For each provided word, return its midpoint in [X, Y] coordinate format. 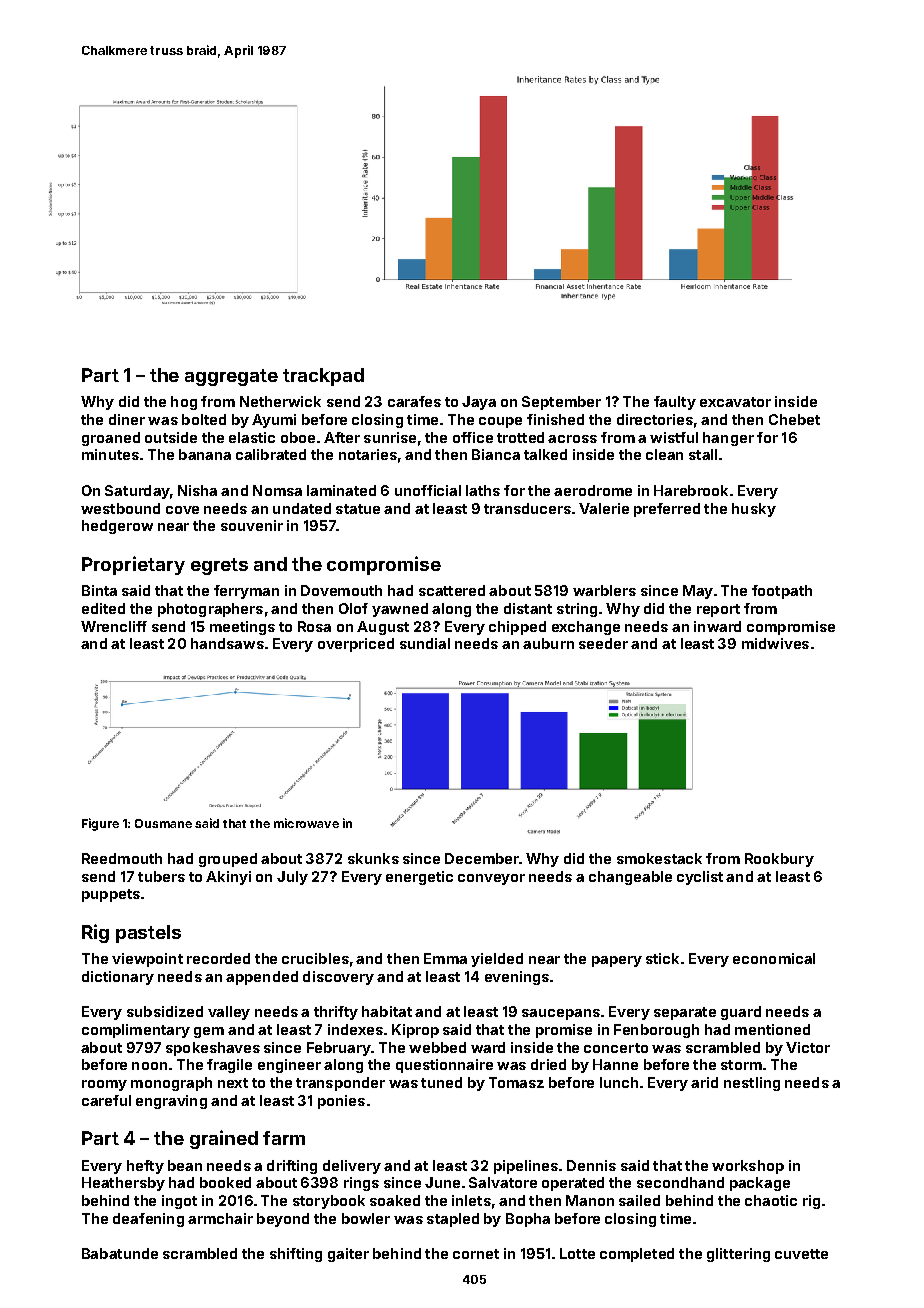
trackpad [323, 377]
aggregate [231, 377]
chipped [517, 628]
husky [754, 510]
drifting [292, 1167]
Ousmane [163, 823]
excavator [735, 402]
